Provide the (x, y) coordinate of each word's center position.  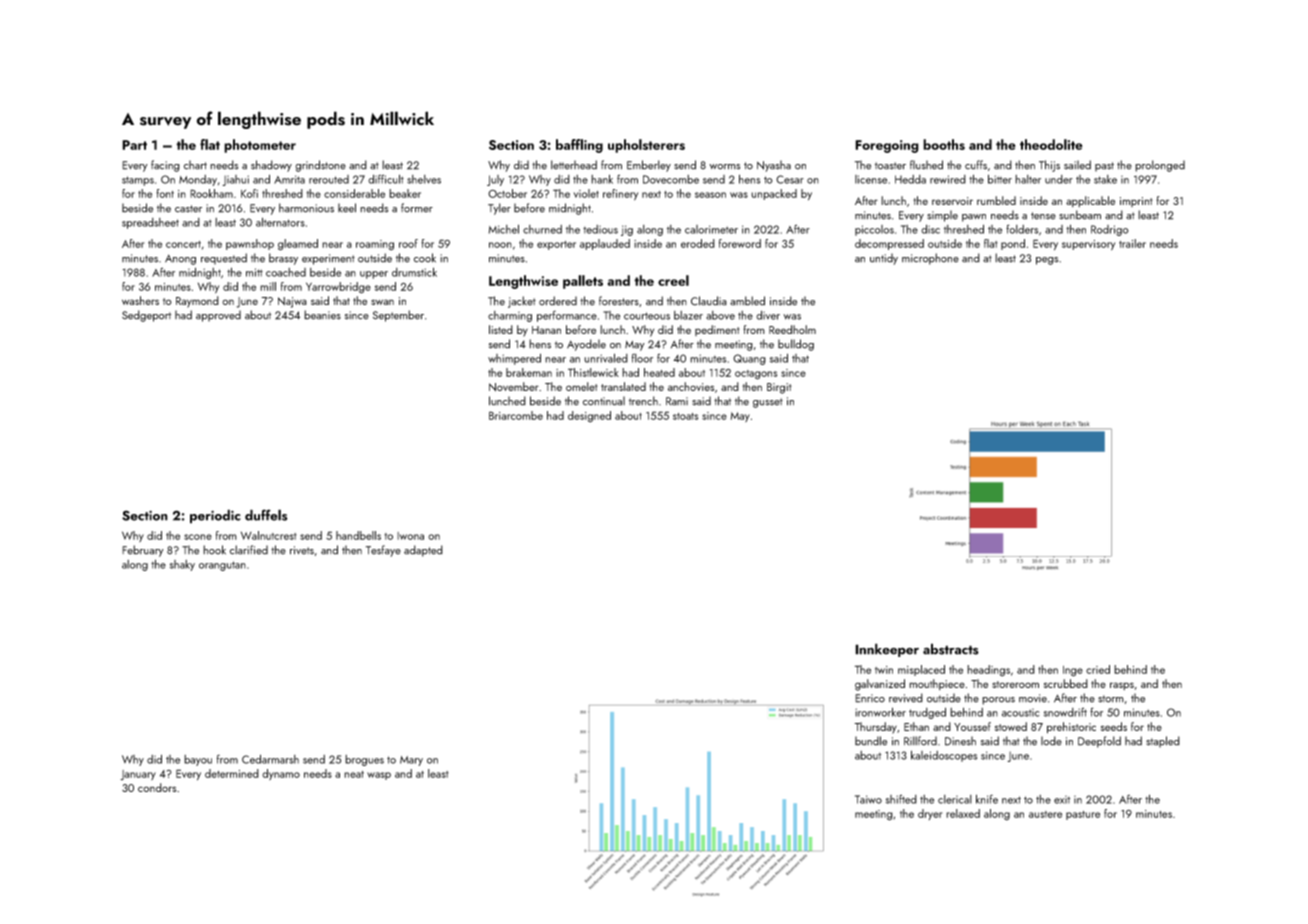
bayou (198, 760)
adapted (423, 551)
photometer (260, 146)
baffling (579, 146)
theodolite (1051, 144)
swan (382, 302)
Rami (677, 401)
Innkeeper (887, 650)
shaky (182, 565)
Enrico (870, 698)
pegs (1047, 261)
